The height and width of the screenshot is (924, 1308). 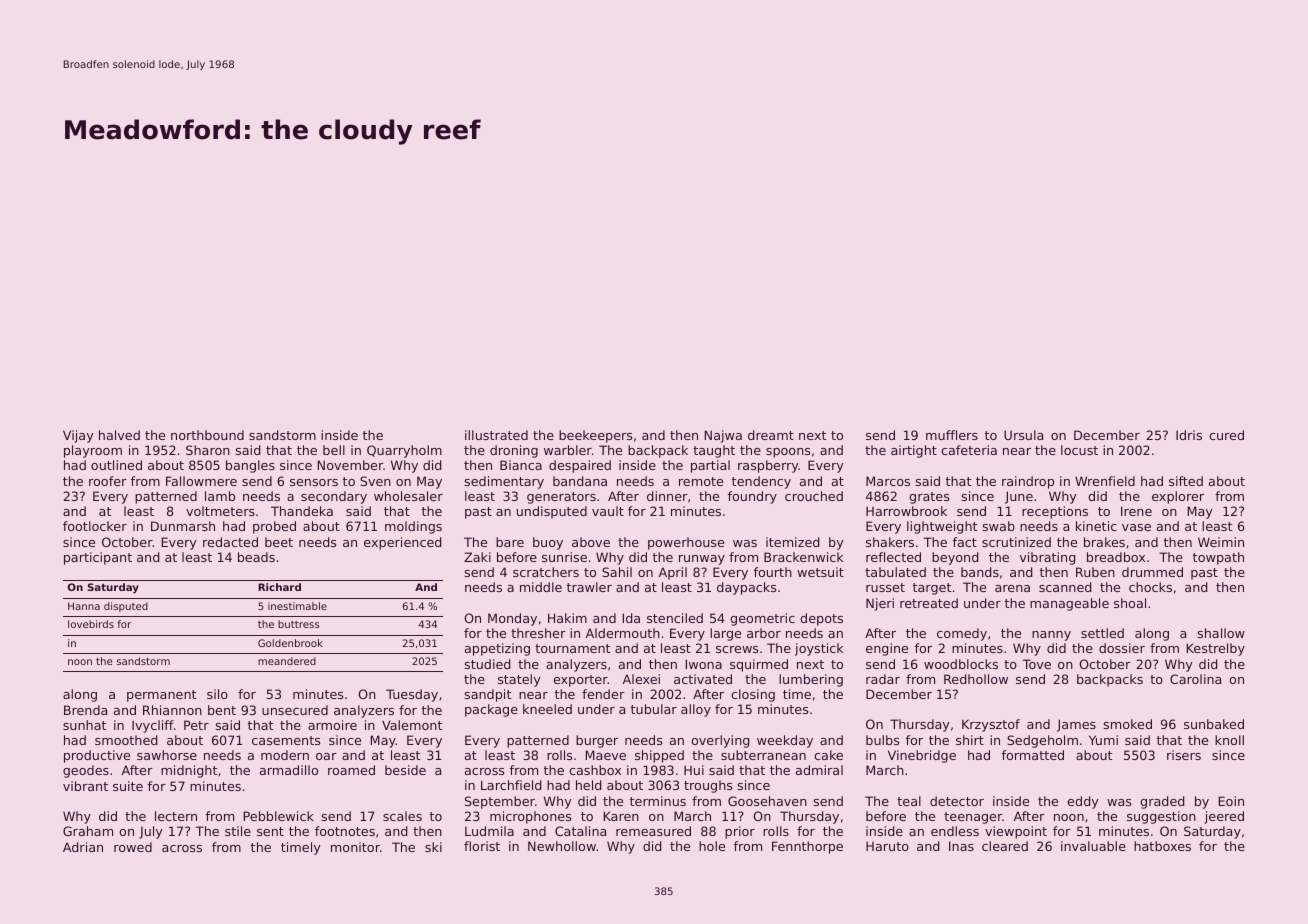 I want to click on Fallowmere, so click(x=201, y=481).
